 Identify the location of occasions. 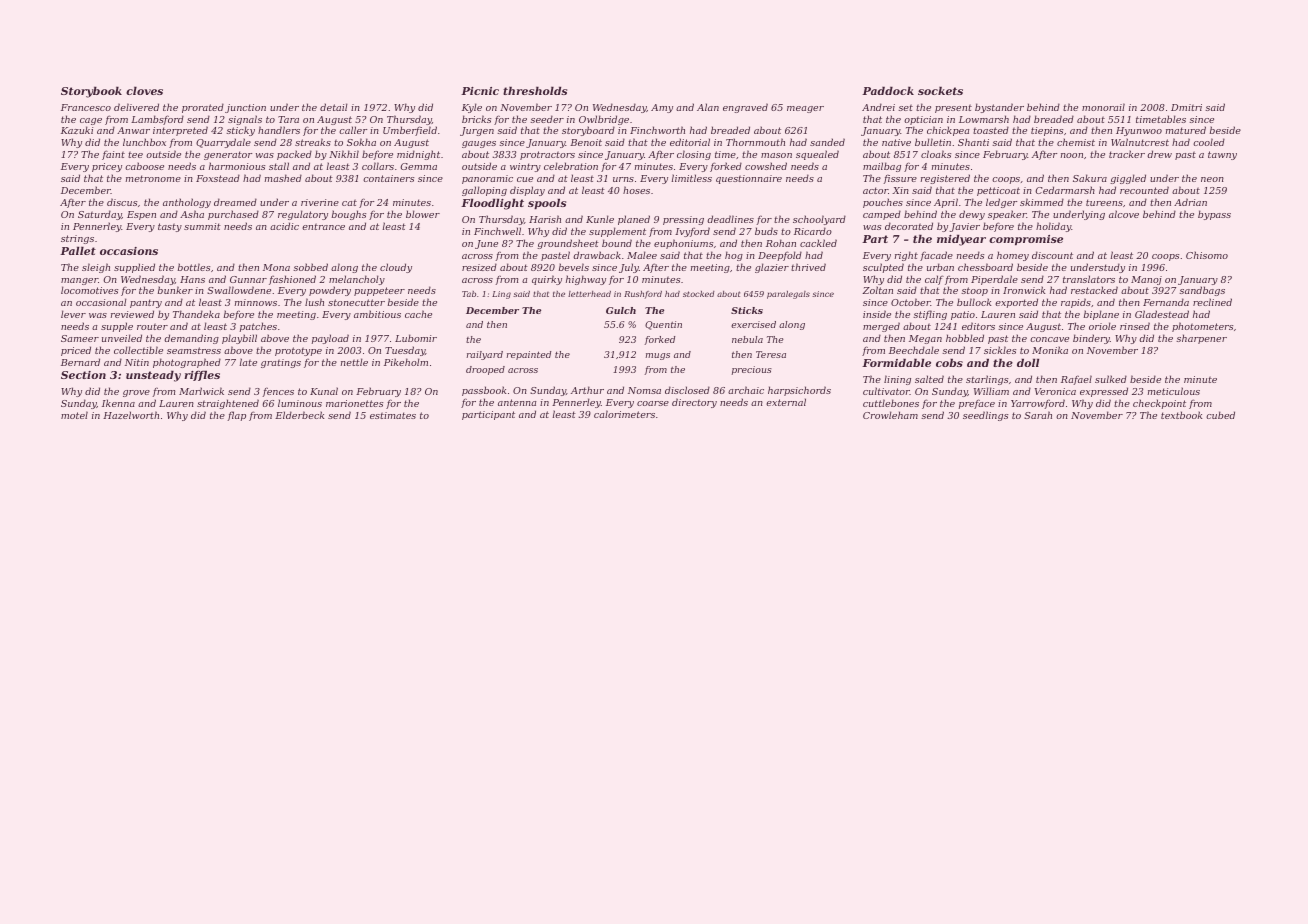
(129, 251).
